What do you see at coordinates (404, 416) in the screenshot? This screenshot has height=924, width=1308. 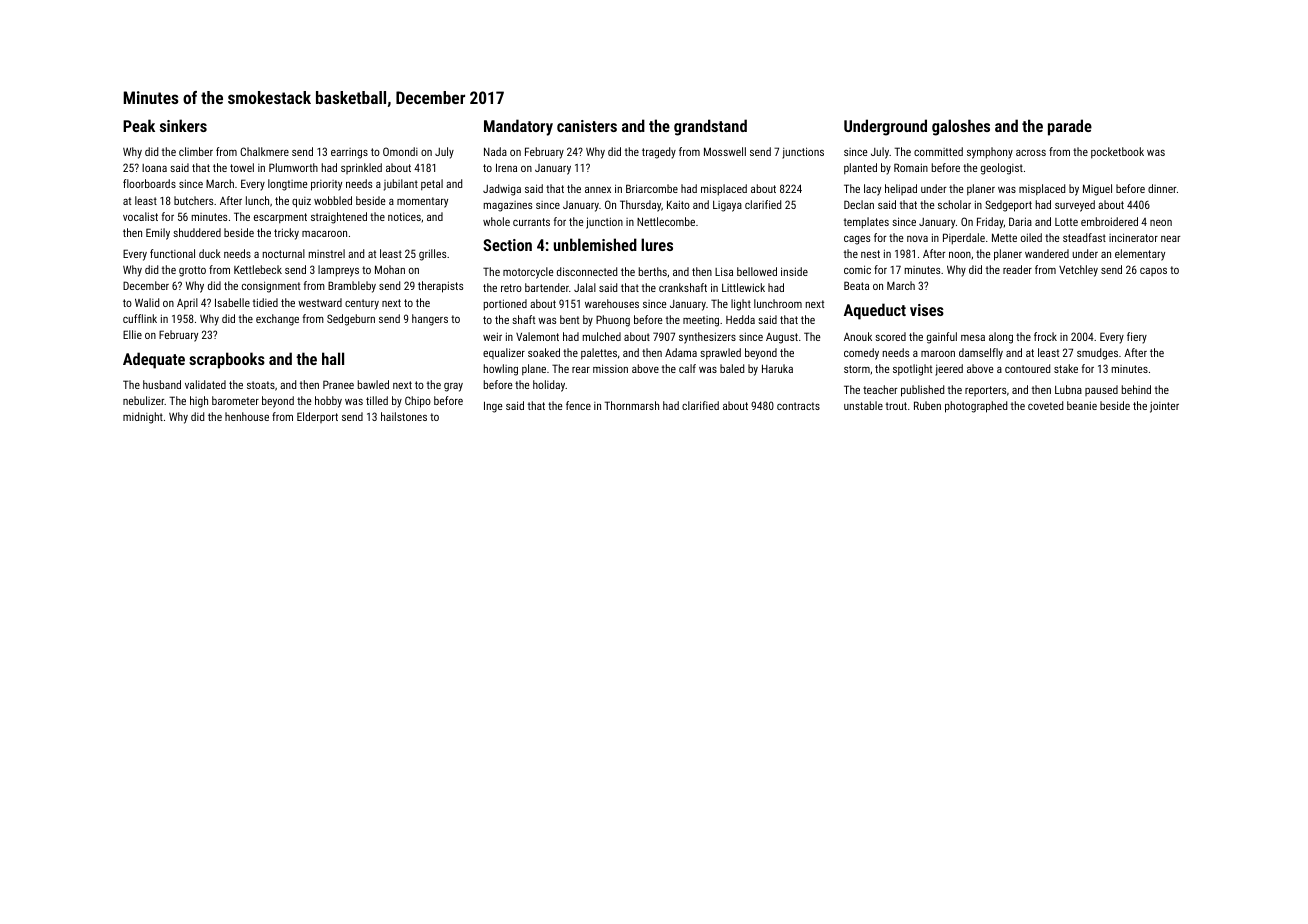 I see `hailstones` at bounding box center [404, 416].
